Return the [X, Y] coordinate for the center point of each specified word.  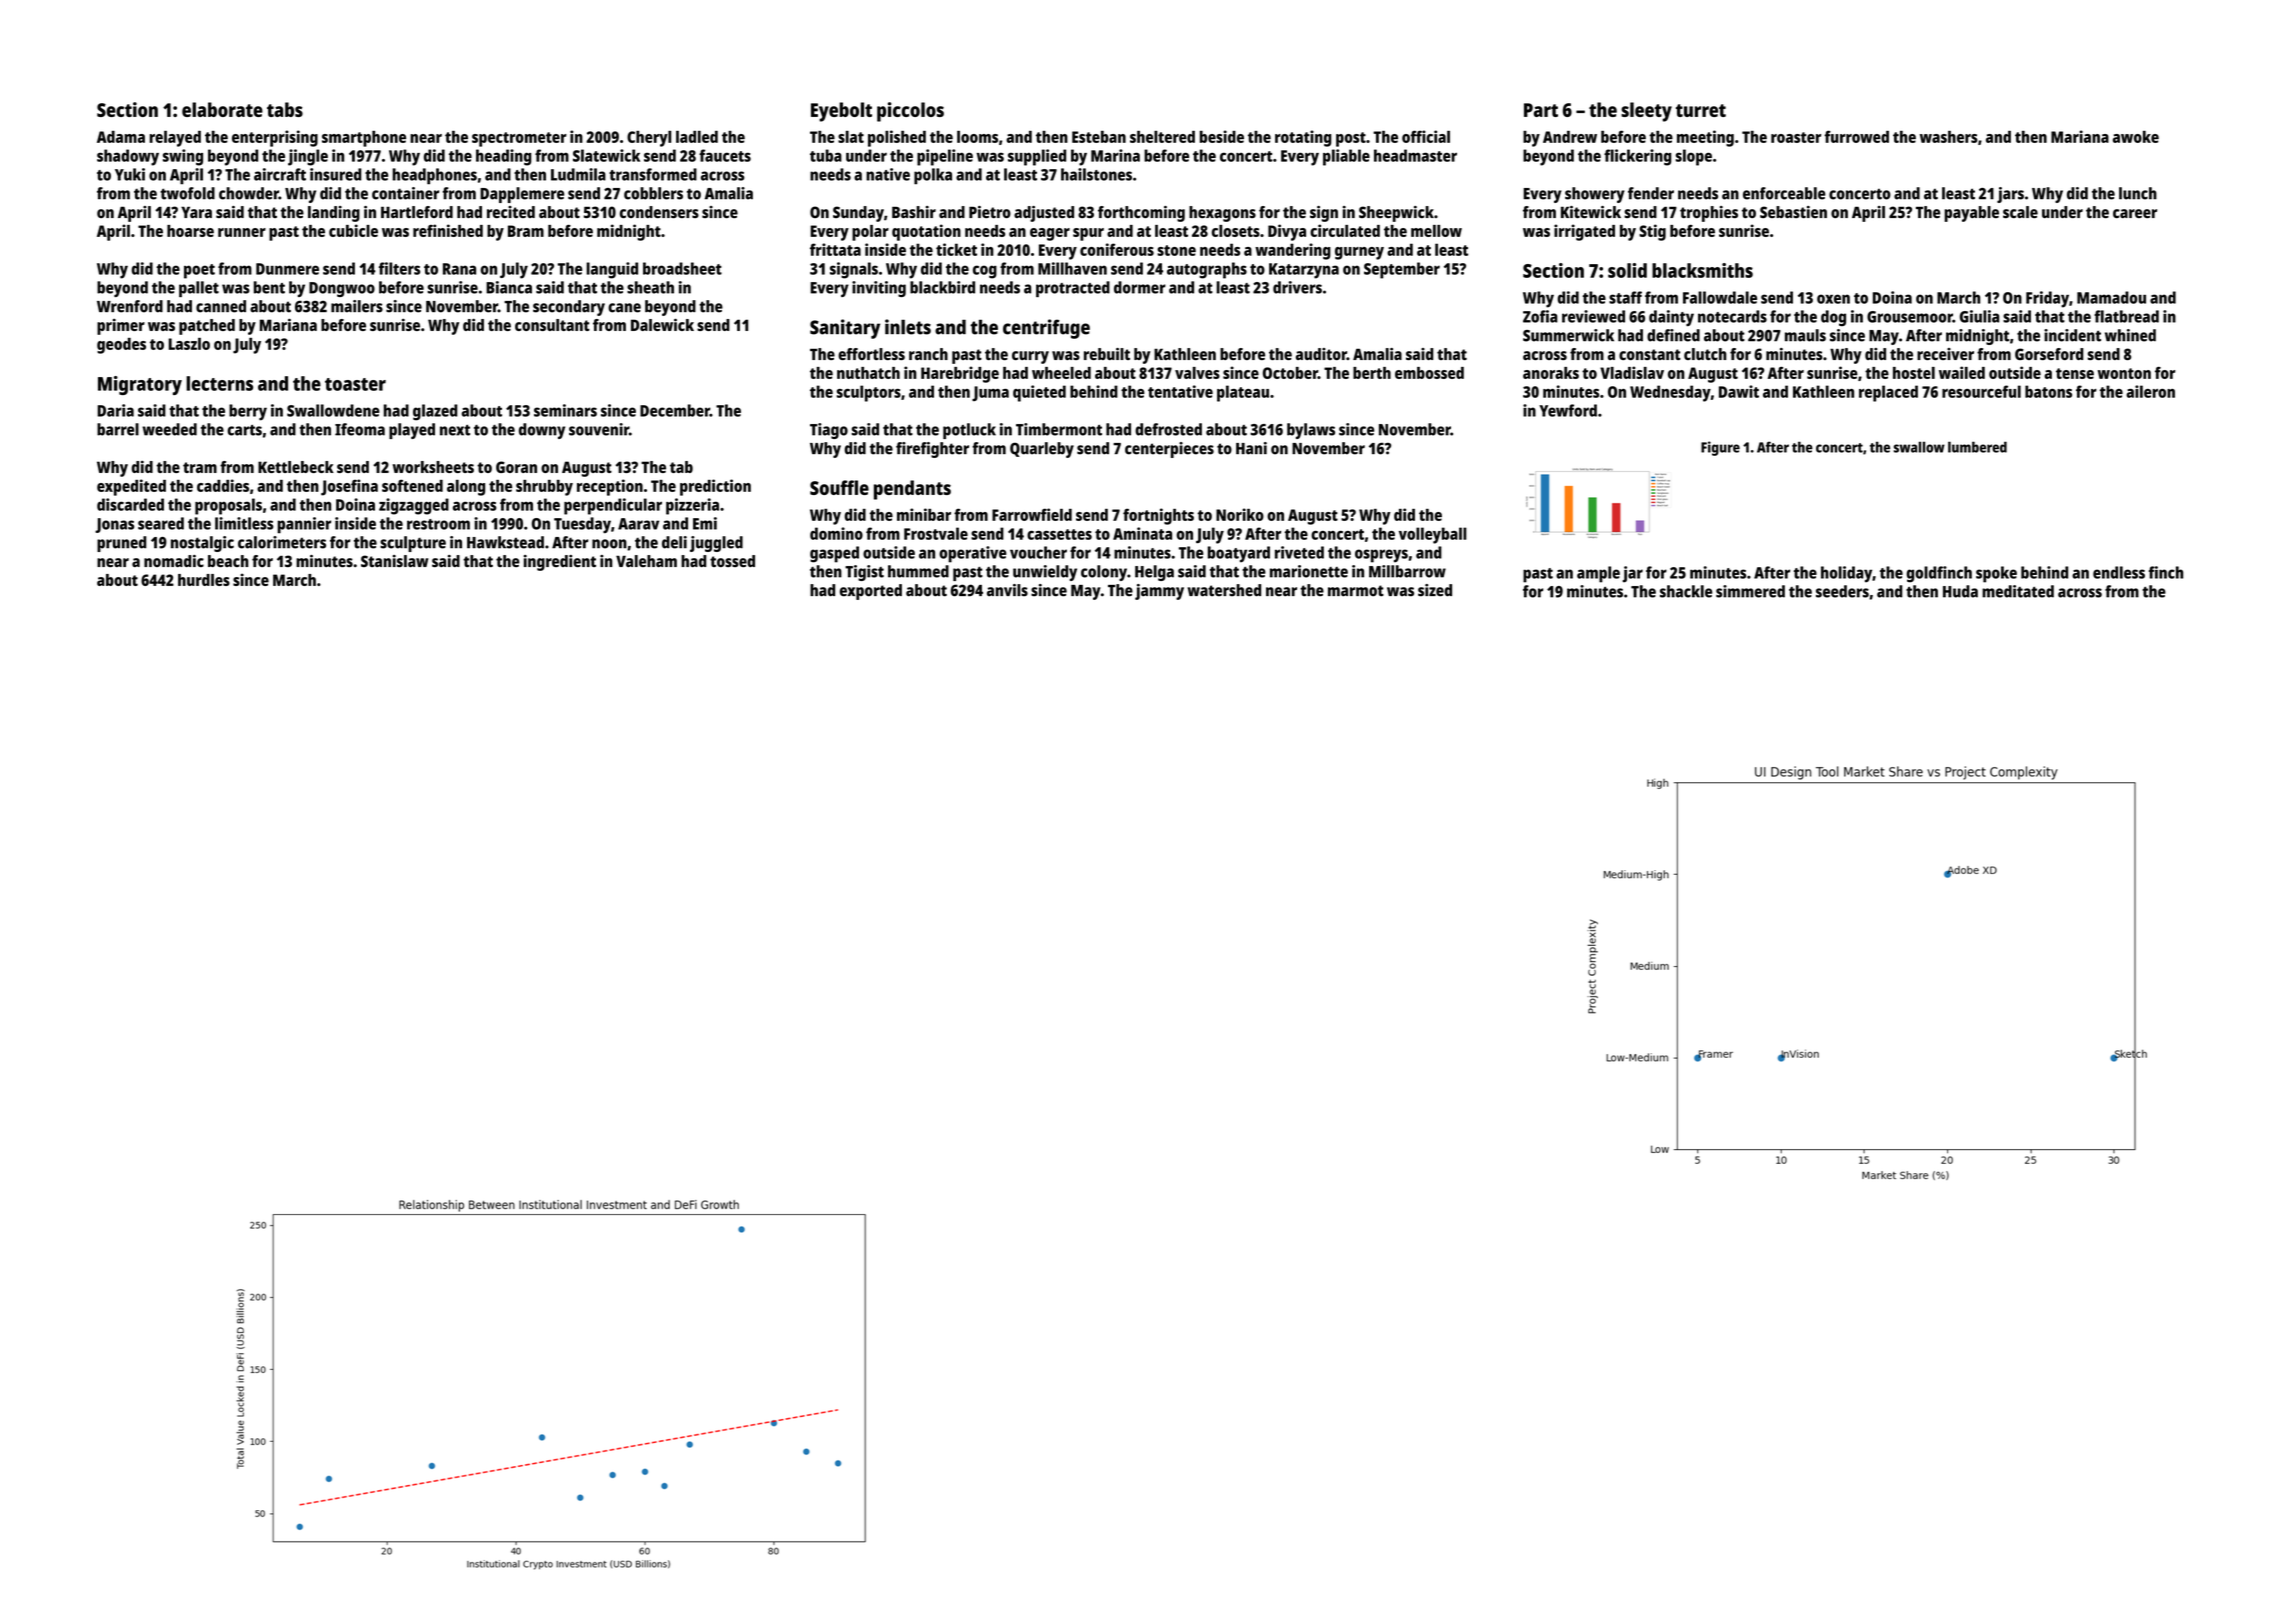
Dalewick [662, 324]
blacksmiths [1702, 270]
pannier [304, 525]
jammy [1159, 592]
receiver [1945, 354]
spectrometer [519, 139]
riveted [1299, 552]
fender [1651, 193]
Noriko [1240, 514]
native [888, 174]
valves [1197, 373]
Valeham [646, 561]
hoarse [190, 231]
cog [985, 272]
